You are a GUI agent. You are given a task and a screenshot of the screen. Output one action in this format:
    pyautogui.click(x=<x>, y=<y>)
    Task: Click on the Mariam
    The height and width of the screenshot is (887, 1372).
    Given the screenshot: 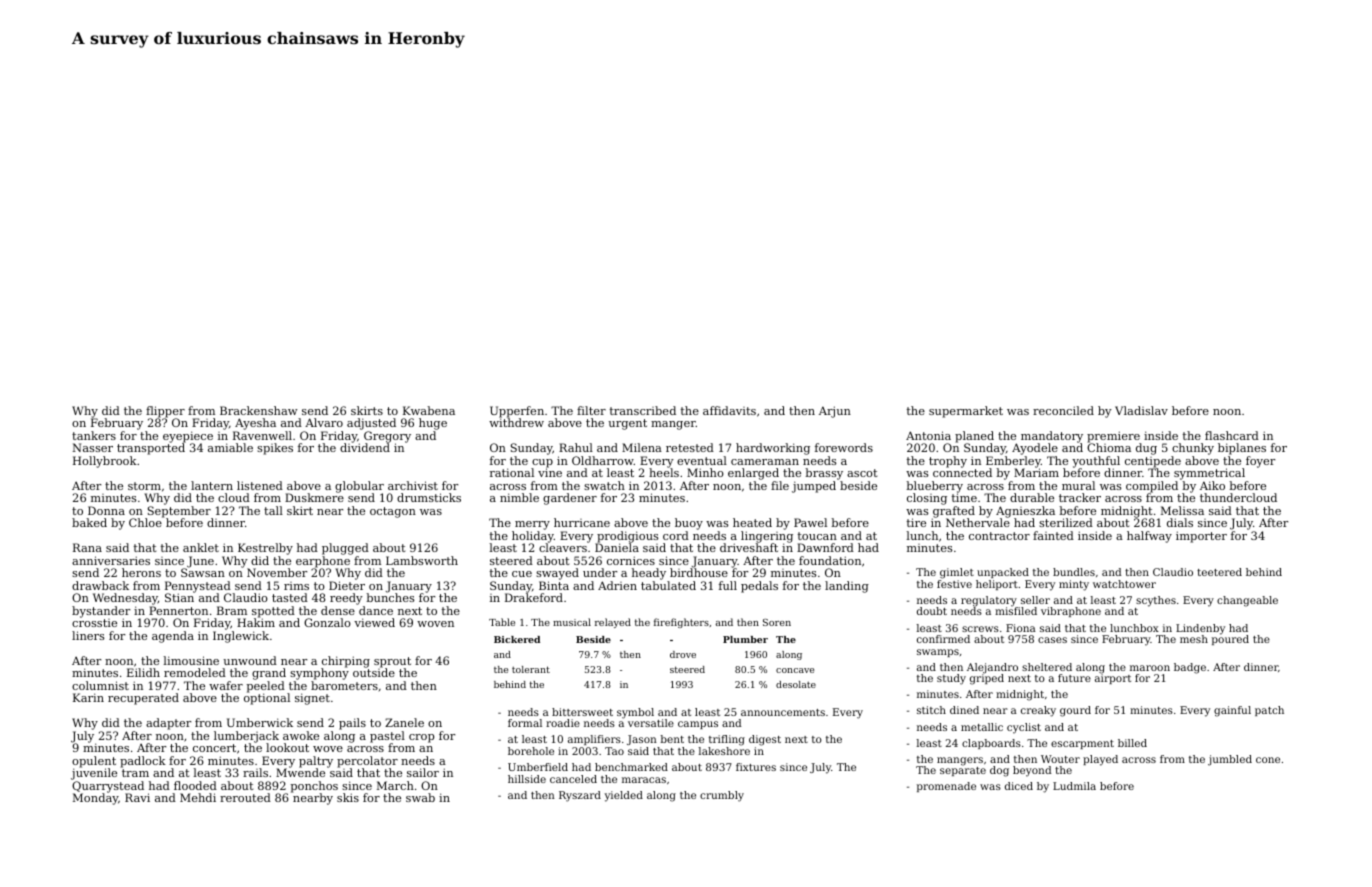 What is the action you would take?
    pyautogui.click(x=1036, y=472)
